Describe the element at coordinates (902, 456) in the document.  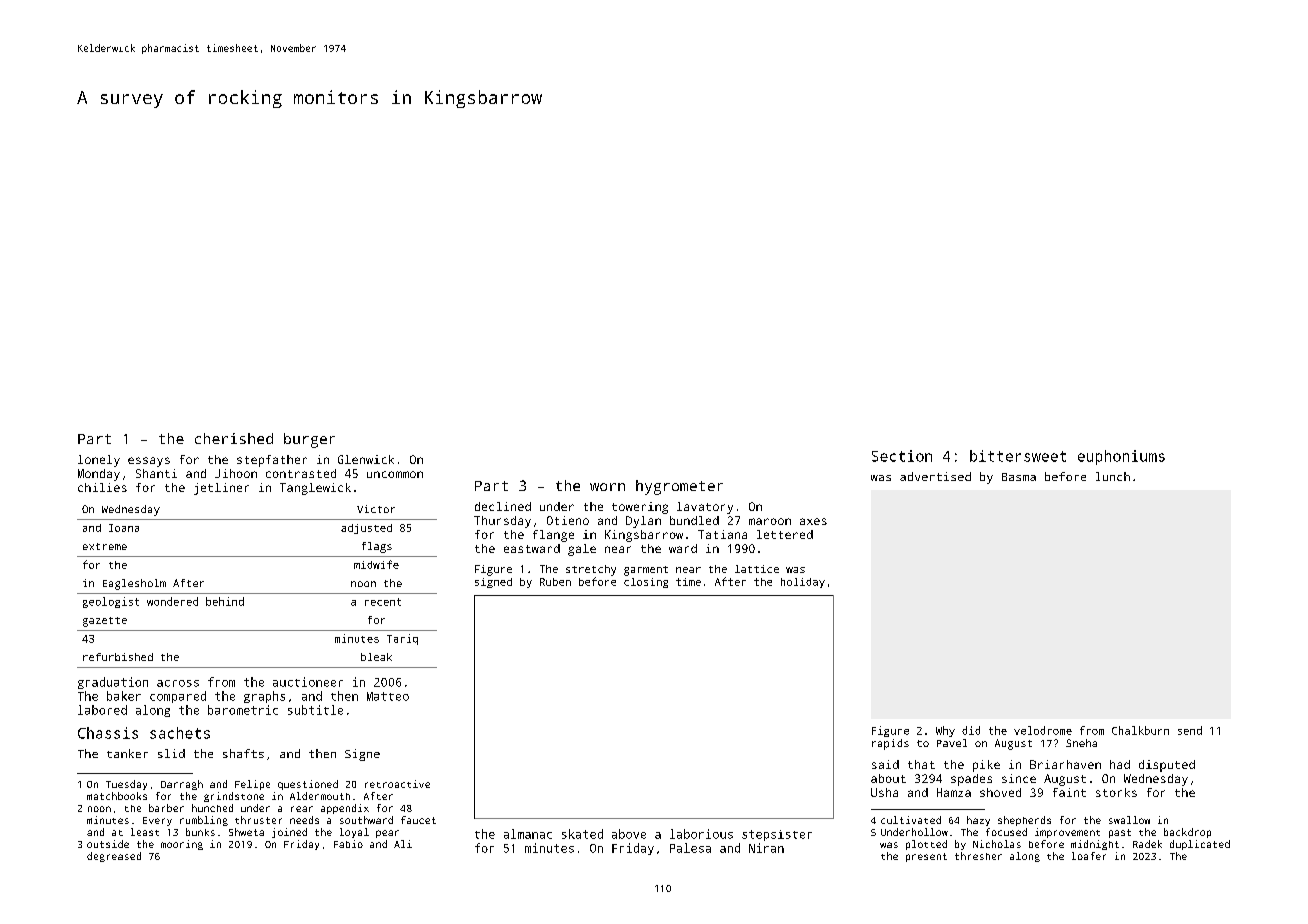
I see `Section` at that location.
